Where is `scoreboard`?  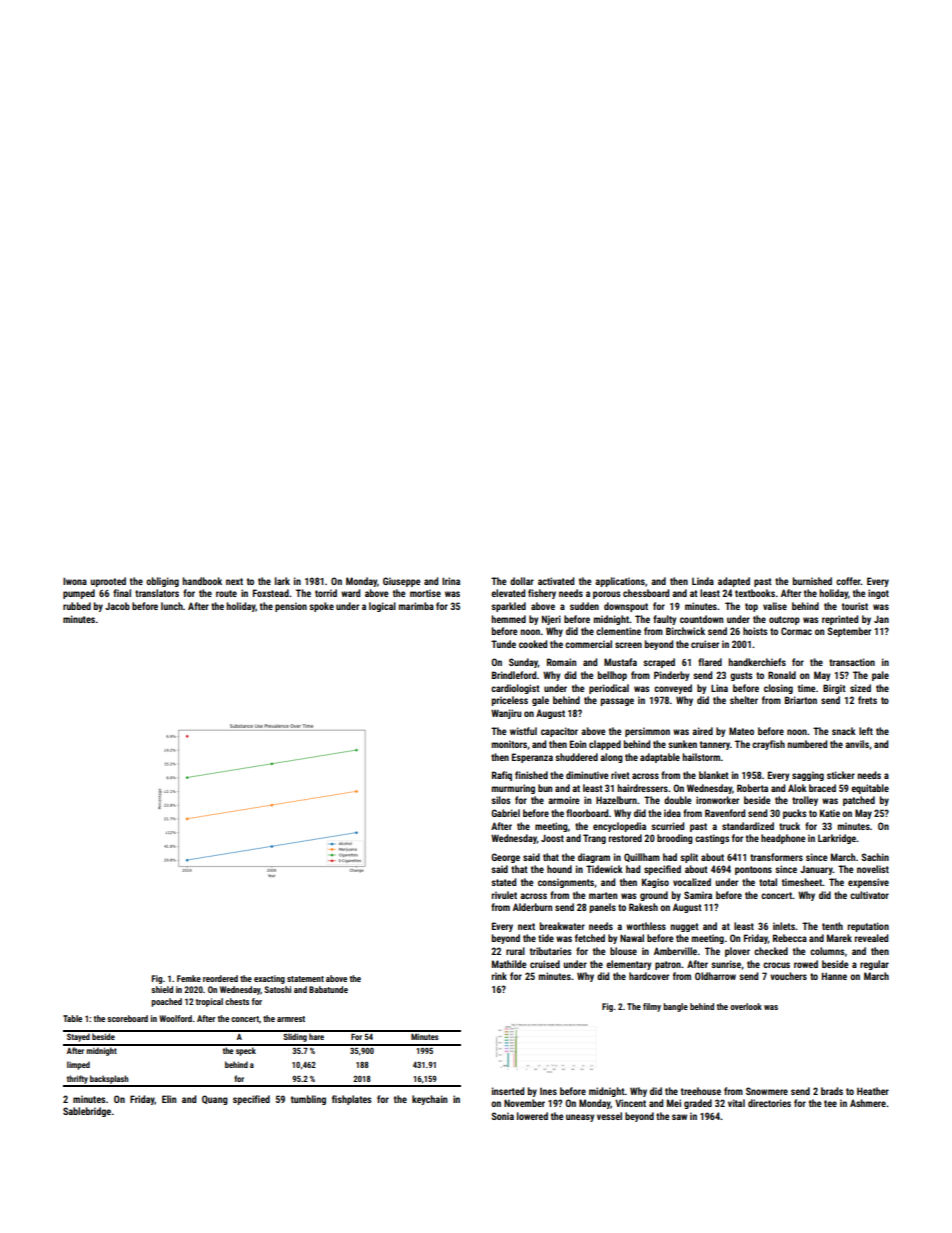 scoreboard is located at coordinates (127, 1018).
